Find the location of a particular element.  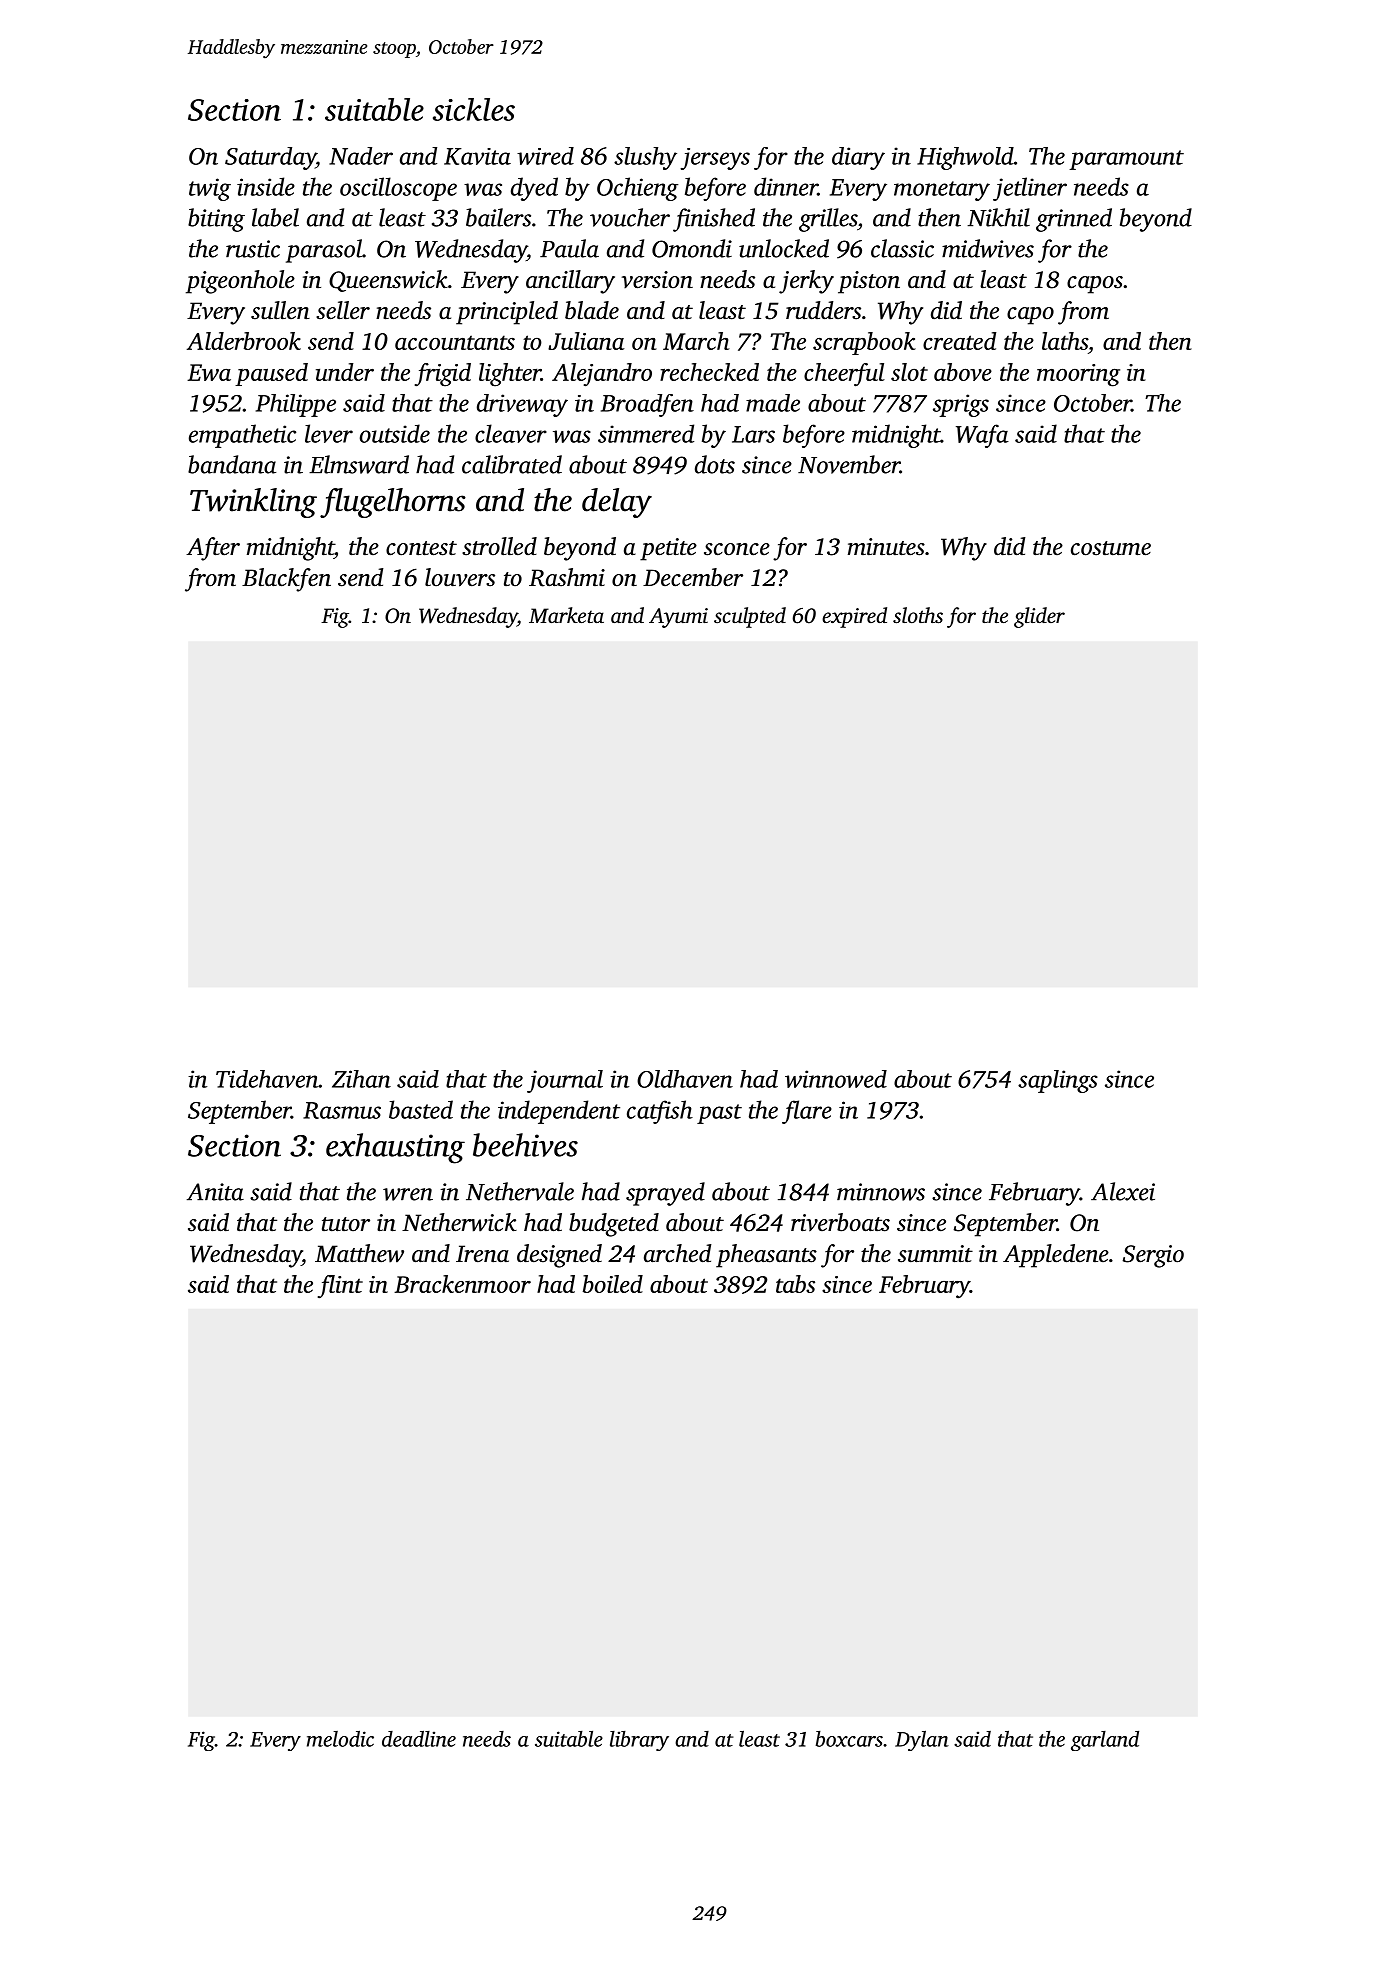

flint is located at coordinates (340, 1287).
